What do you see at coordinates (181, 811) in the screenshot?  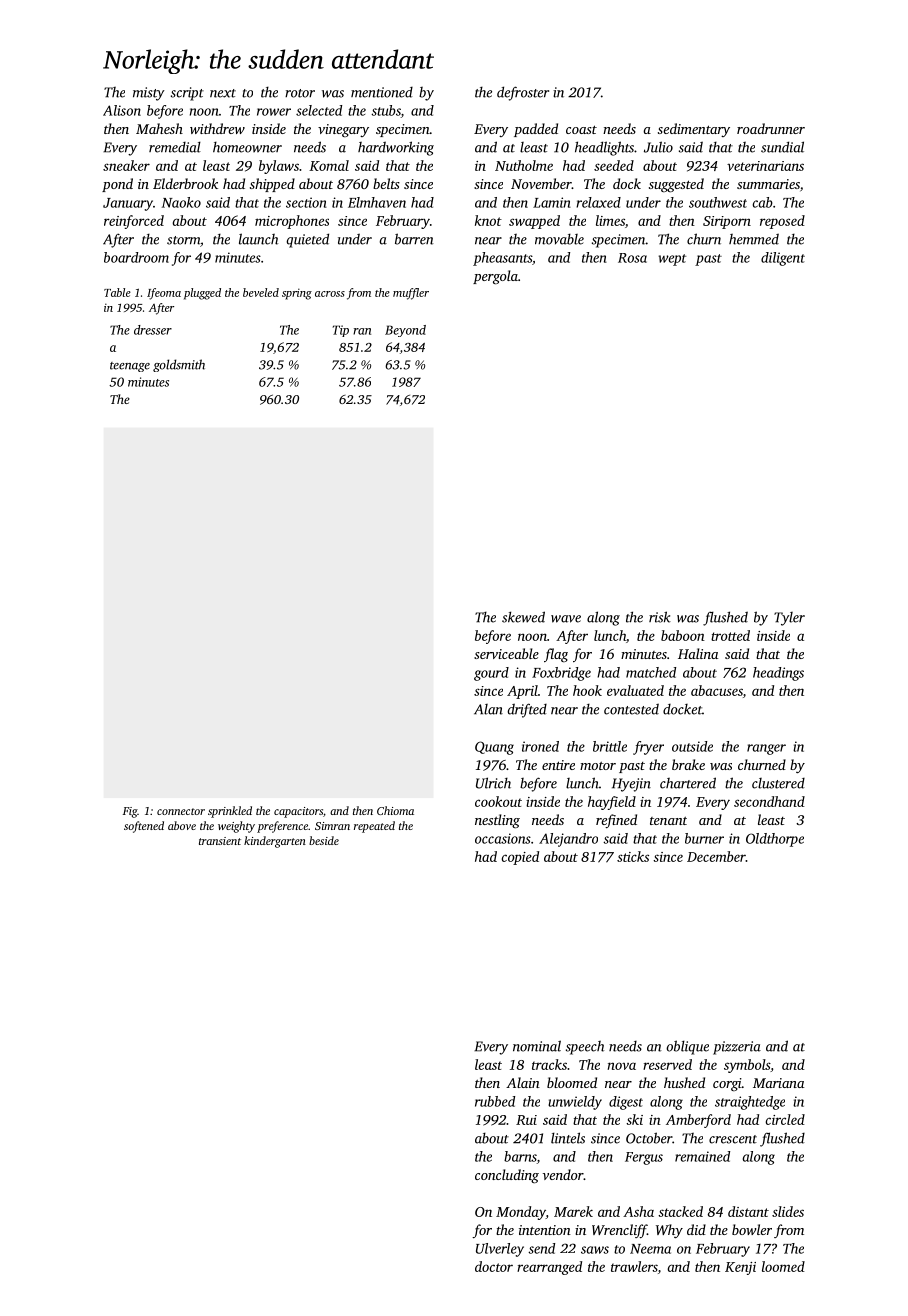 I see `connector` at bounding box center [181, 811].
